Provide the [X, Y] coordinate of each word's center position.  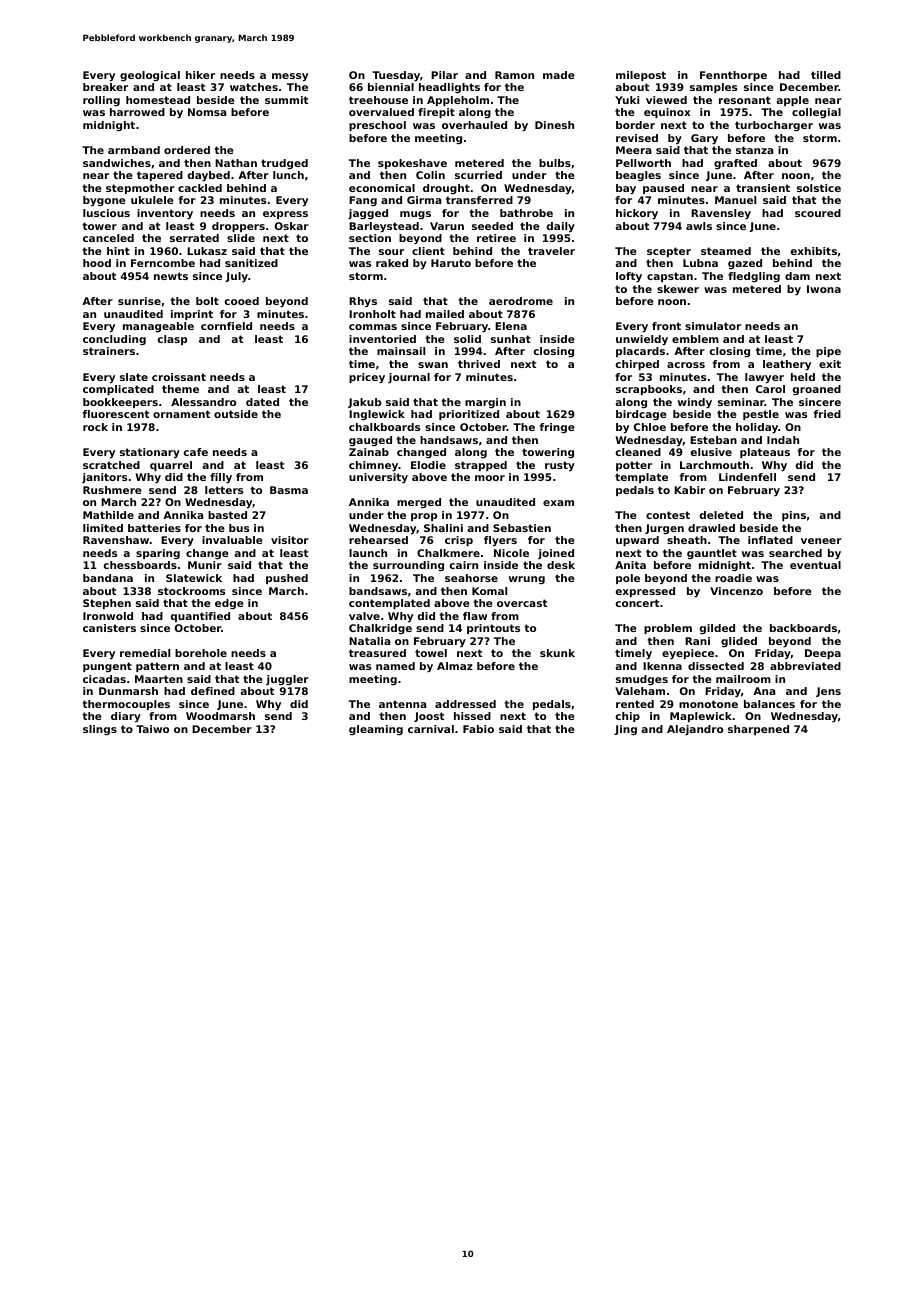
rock [95, 427]
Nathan [236, 163]
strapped [481, 466]
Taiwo [152, 729]
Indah [783, 440]
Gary [704, 139]
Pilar [444, 75]
